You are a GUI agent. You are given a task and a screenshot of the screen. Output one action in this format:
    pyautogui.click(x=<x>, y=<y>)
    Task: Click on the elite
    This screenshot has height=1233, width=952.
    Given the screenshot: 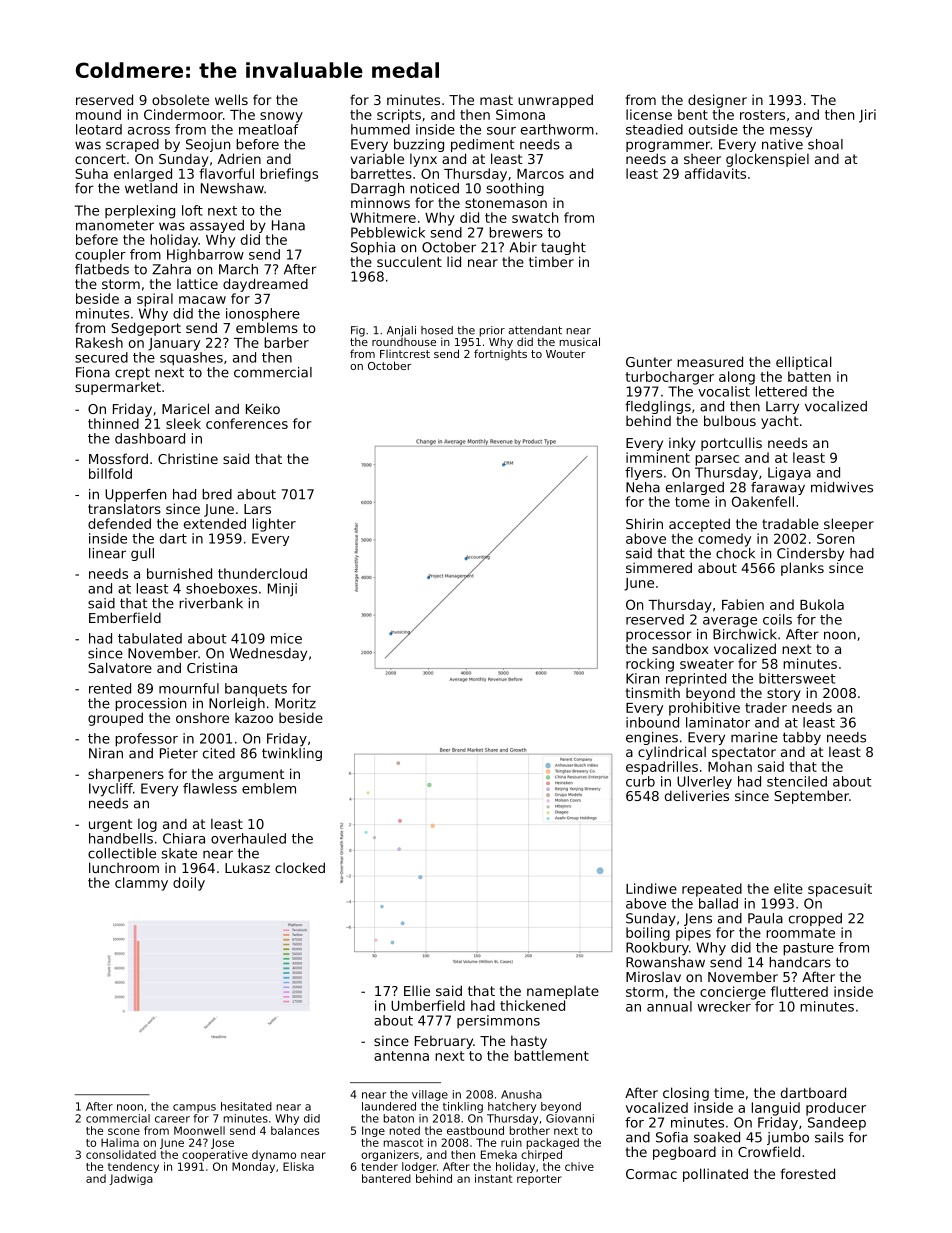 What is the action you would take?
    pyautogui.click(x=788, y=888)
